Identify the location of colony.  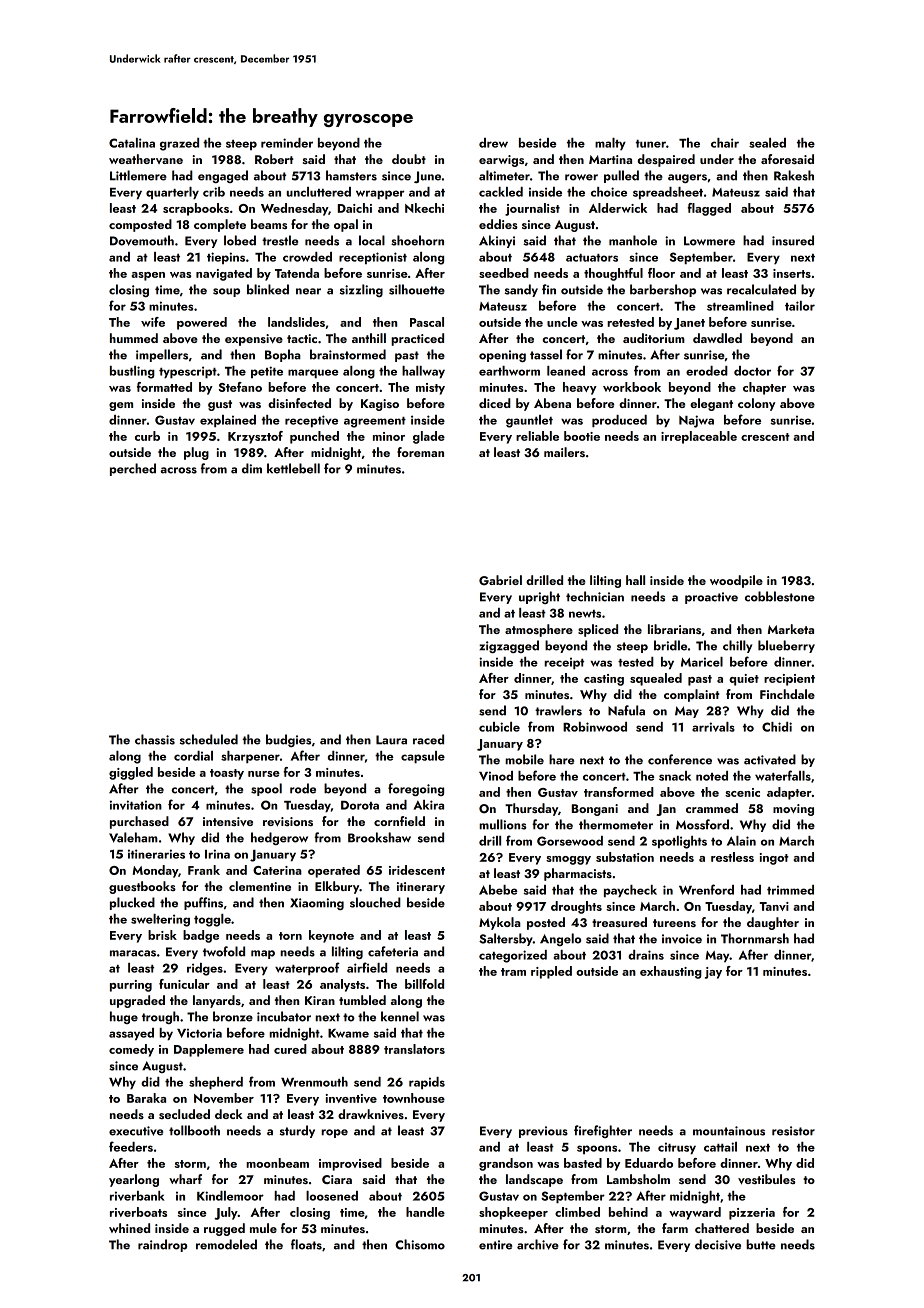
(756, 404).
